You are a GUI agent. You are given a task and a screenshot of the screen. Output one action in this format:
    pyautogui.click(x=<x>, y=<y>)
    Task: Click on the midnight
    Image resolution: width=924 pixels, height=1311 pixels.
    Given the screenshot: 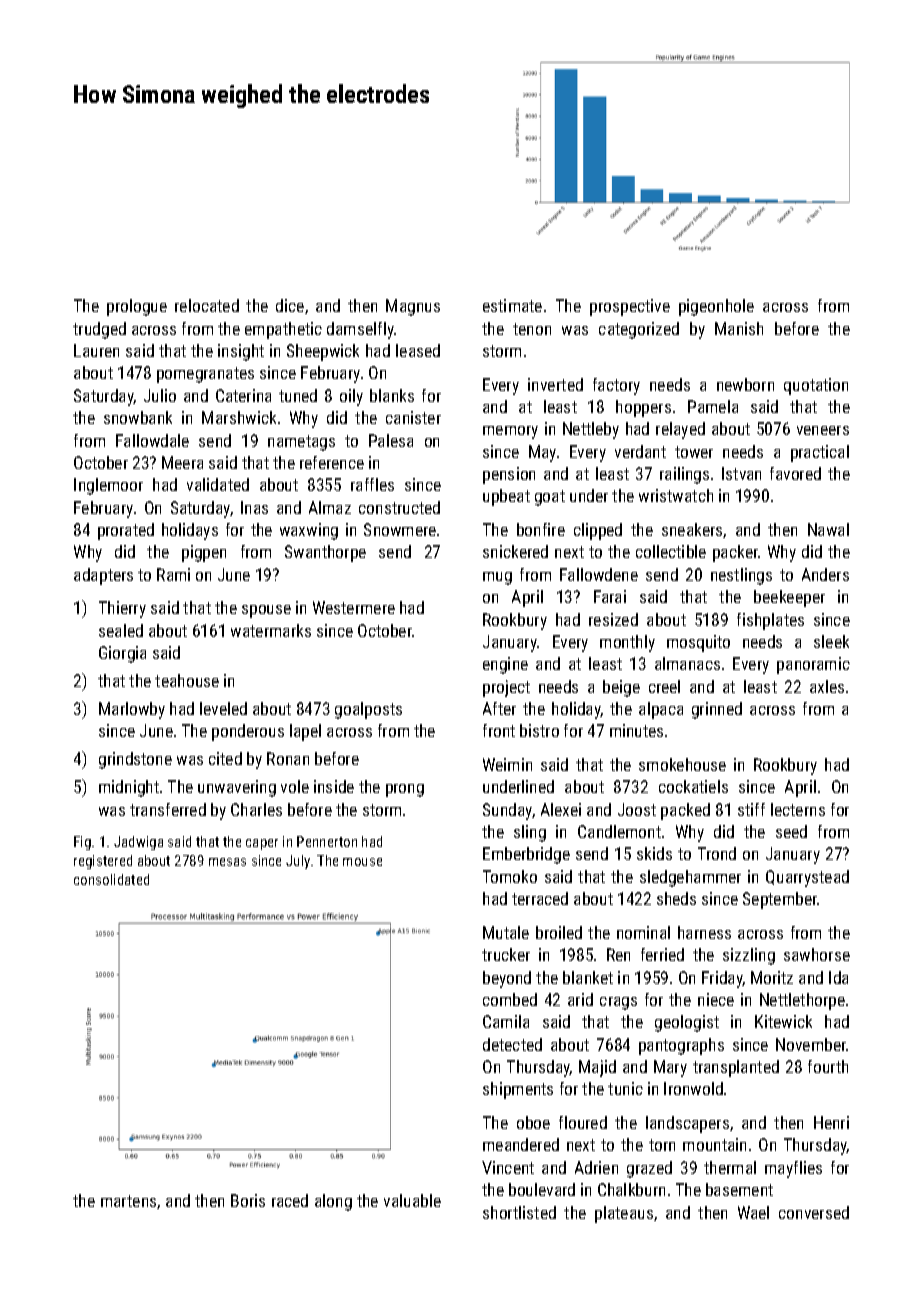 What is the action you would take?
    pyautogui.click(x=129, y=788)
